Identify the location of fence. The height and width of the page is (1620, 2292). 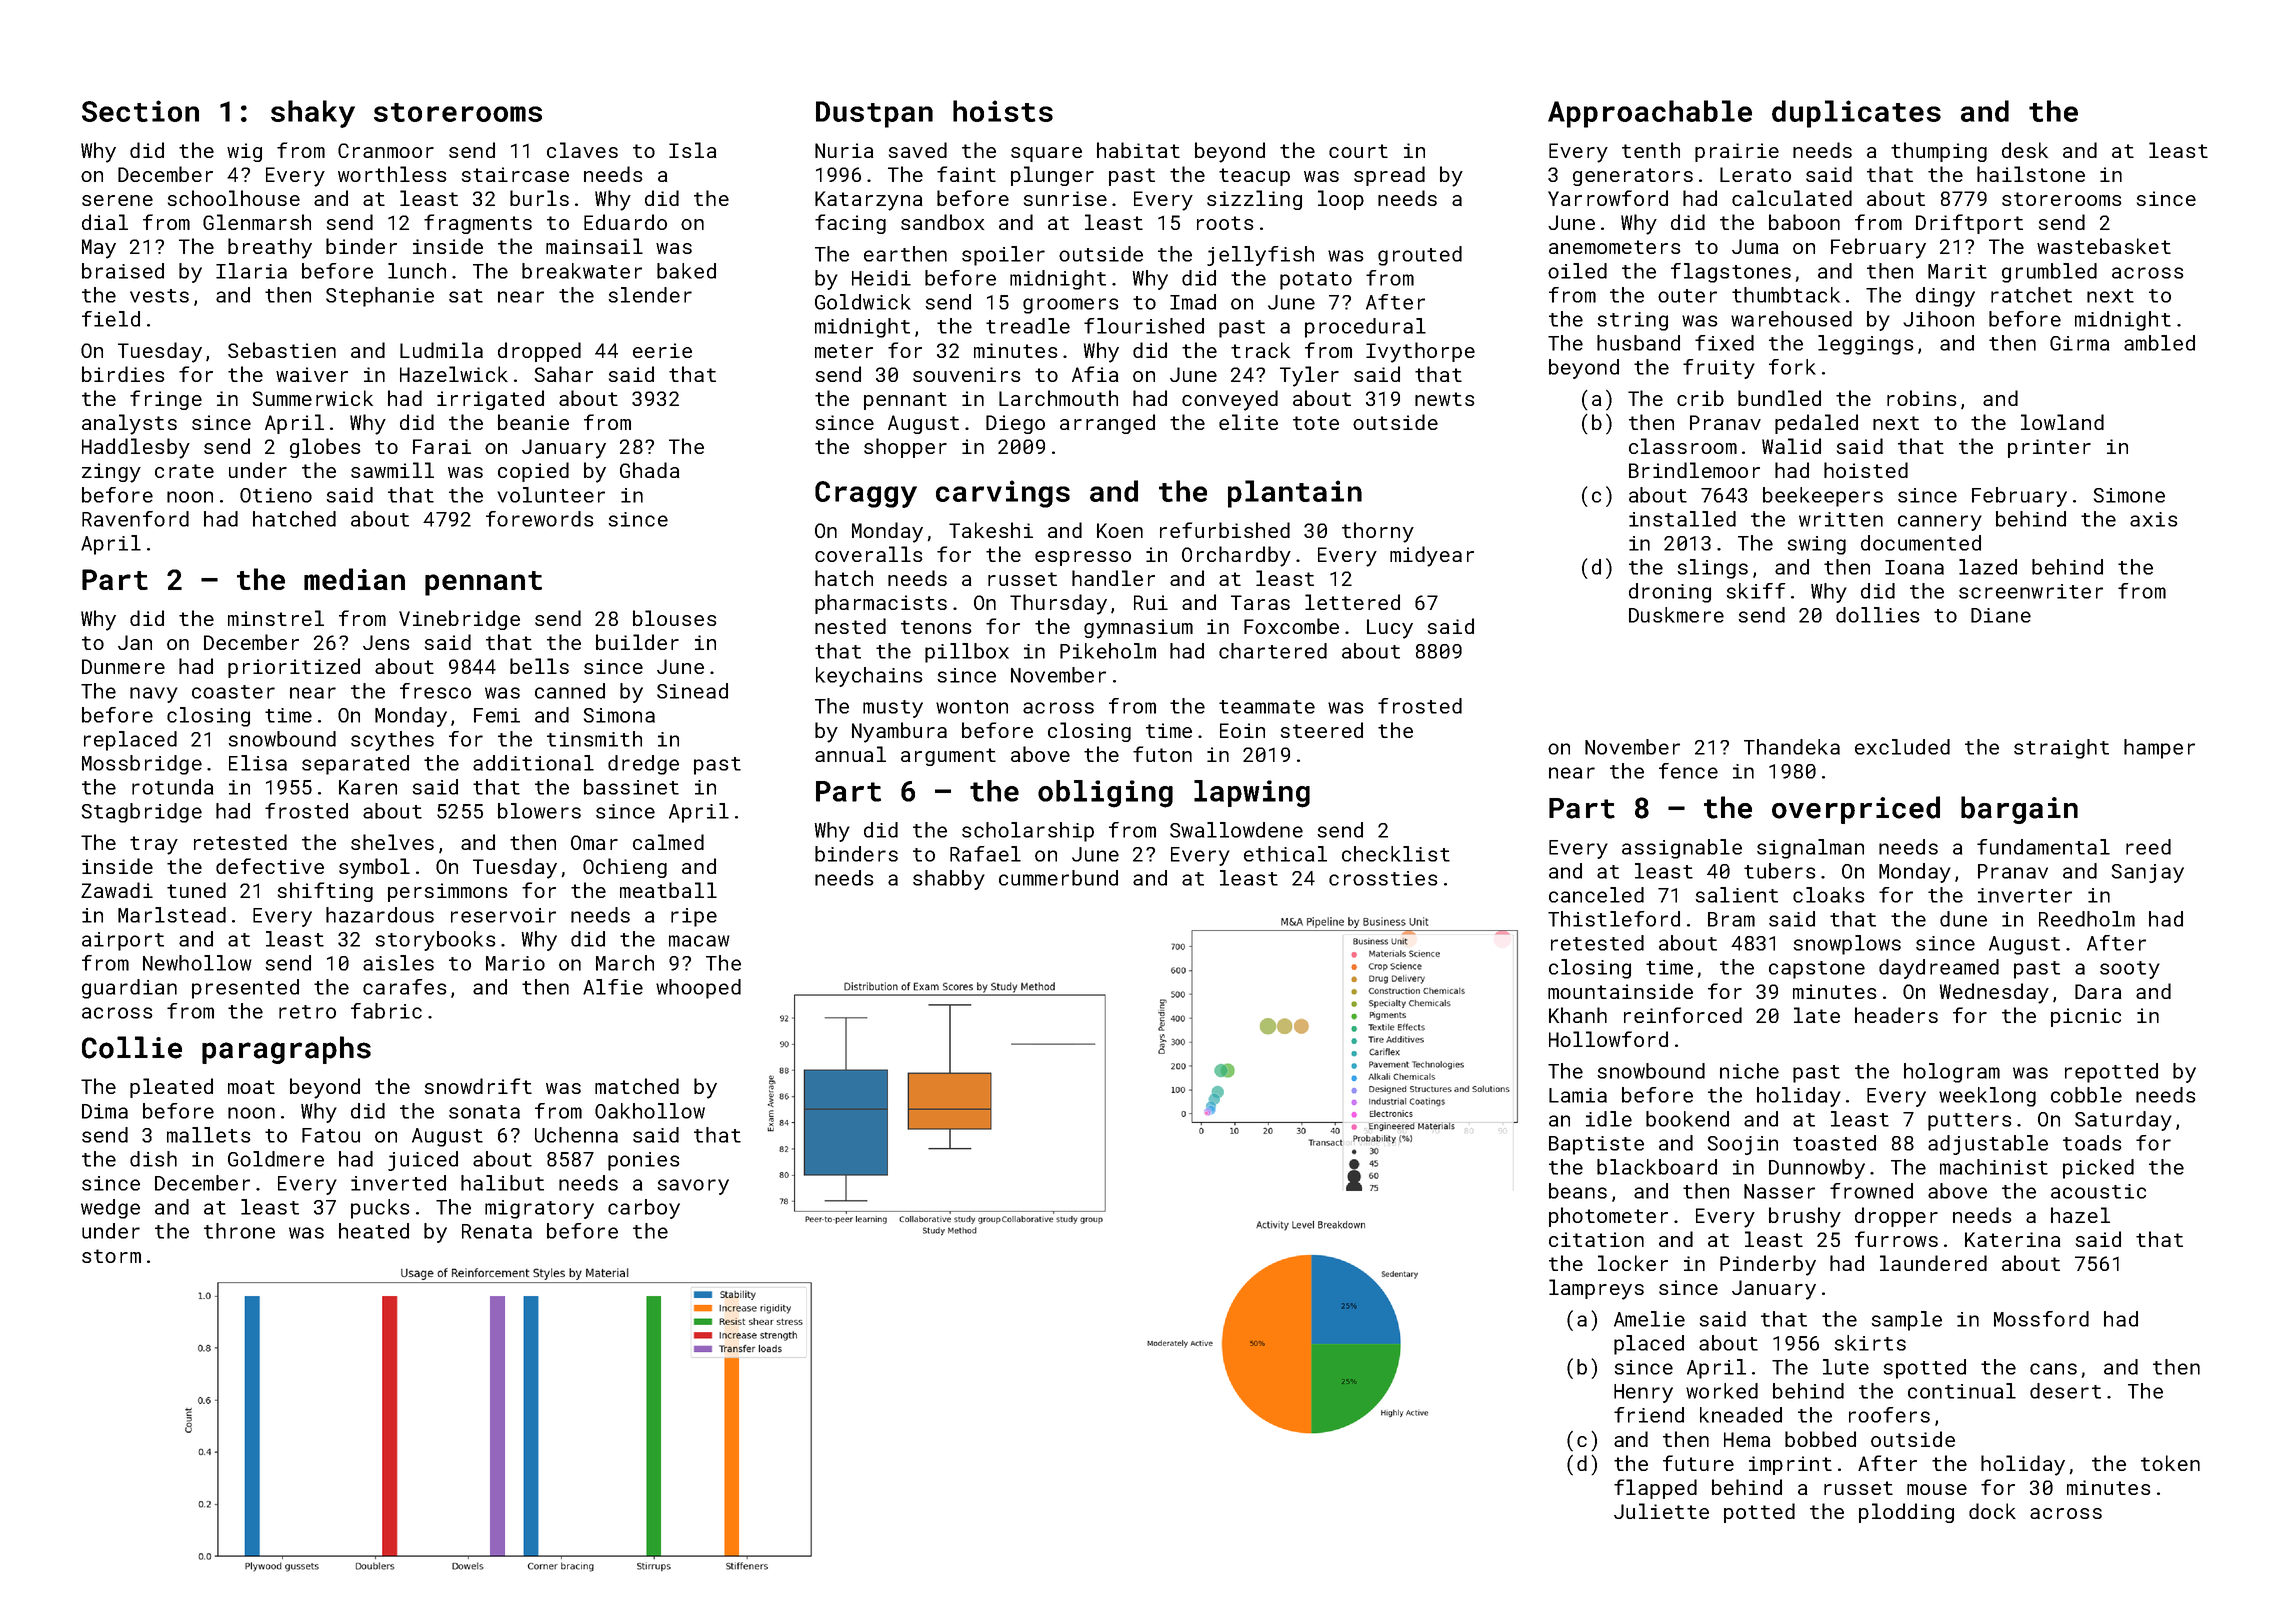
(1688, 771).
